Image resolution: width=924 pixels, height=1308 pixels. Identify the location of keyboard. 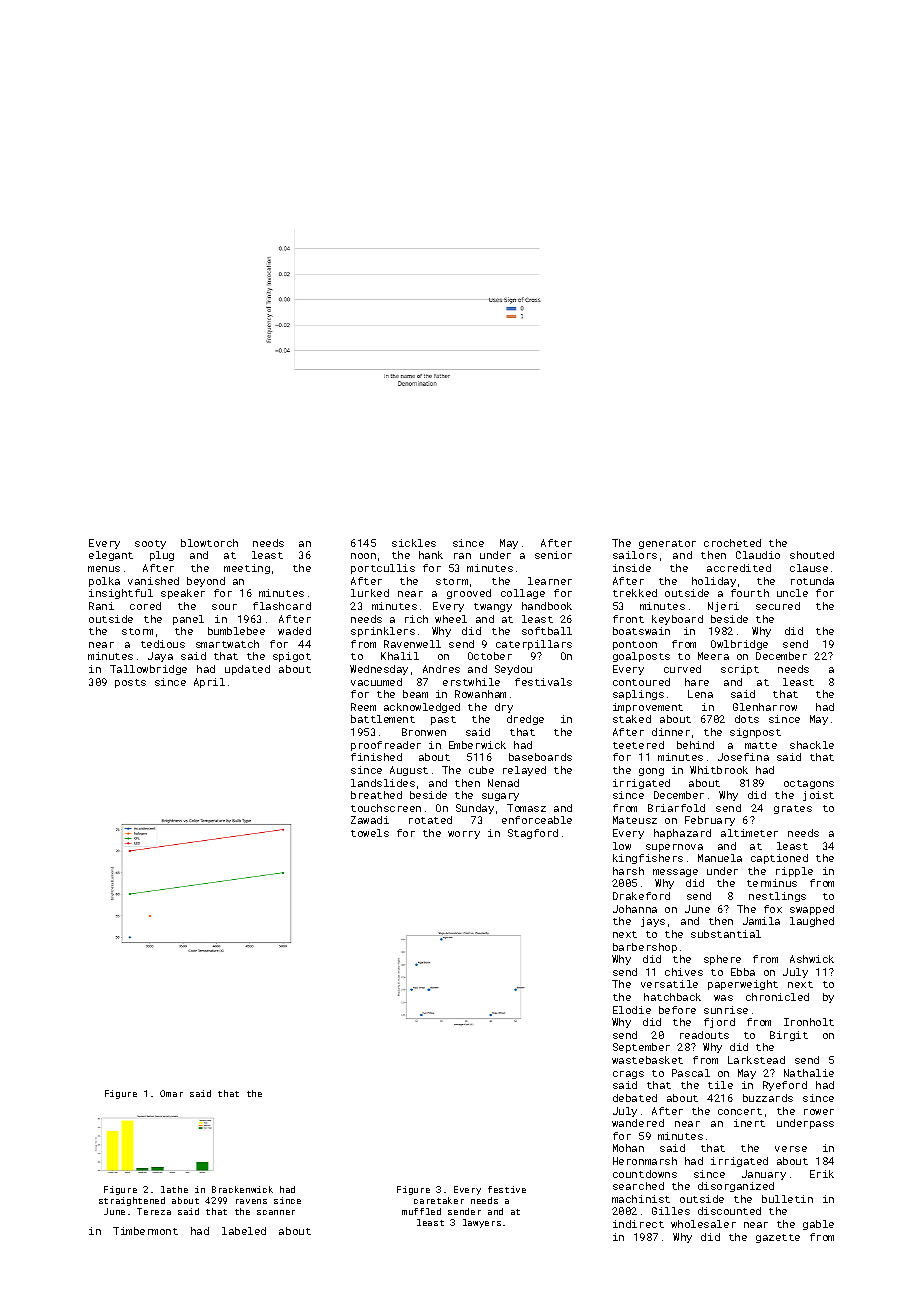
(677, 620).
